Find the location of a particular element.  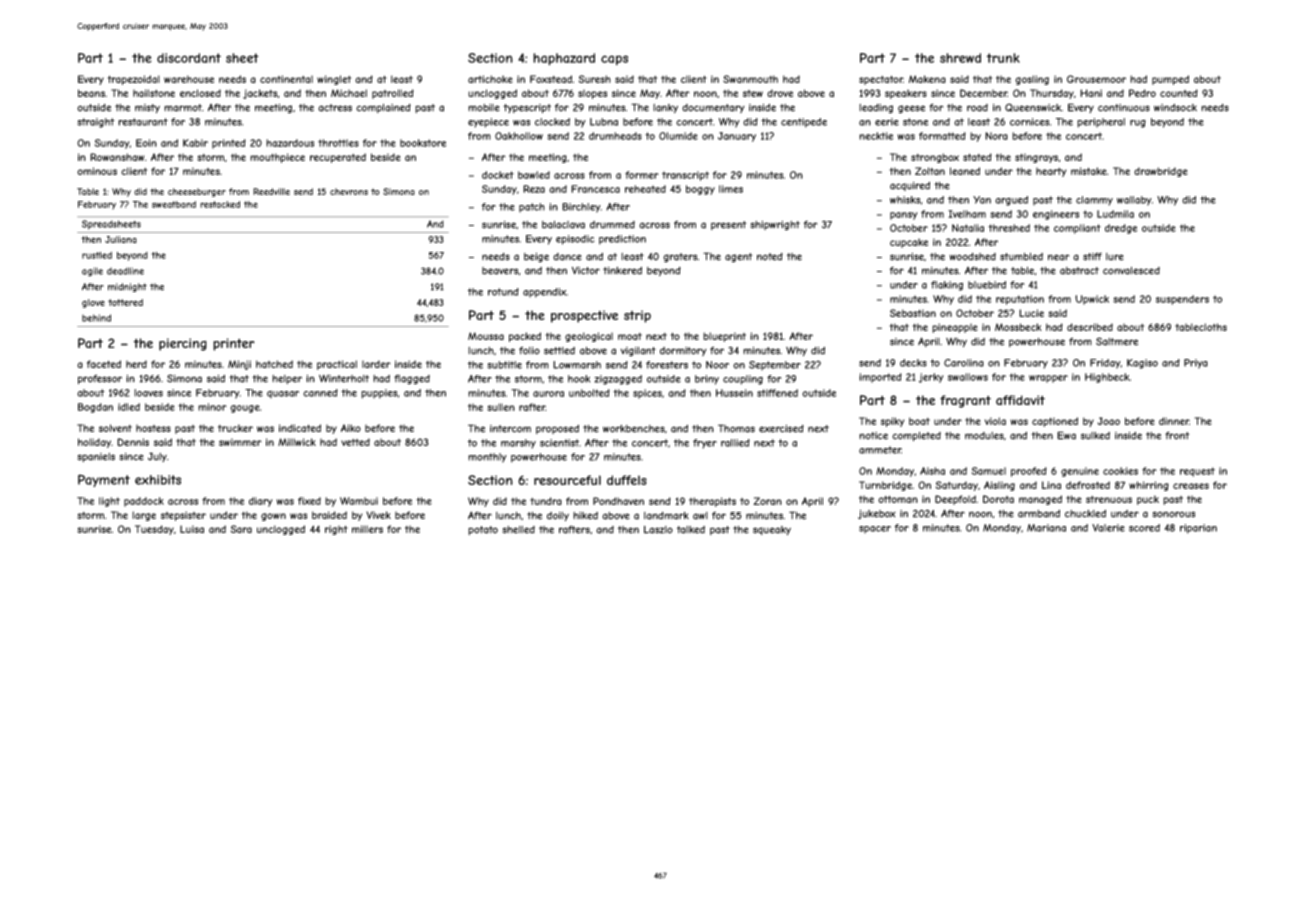

flagged is located at coordinates (412, 379).
